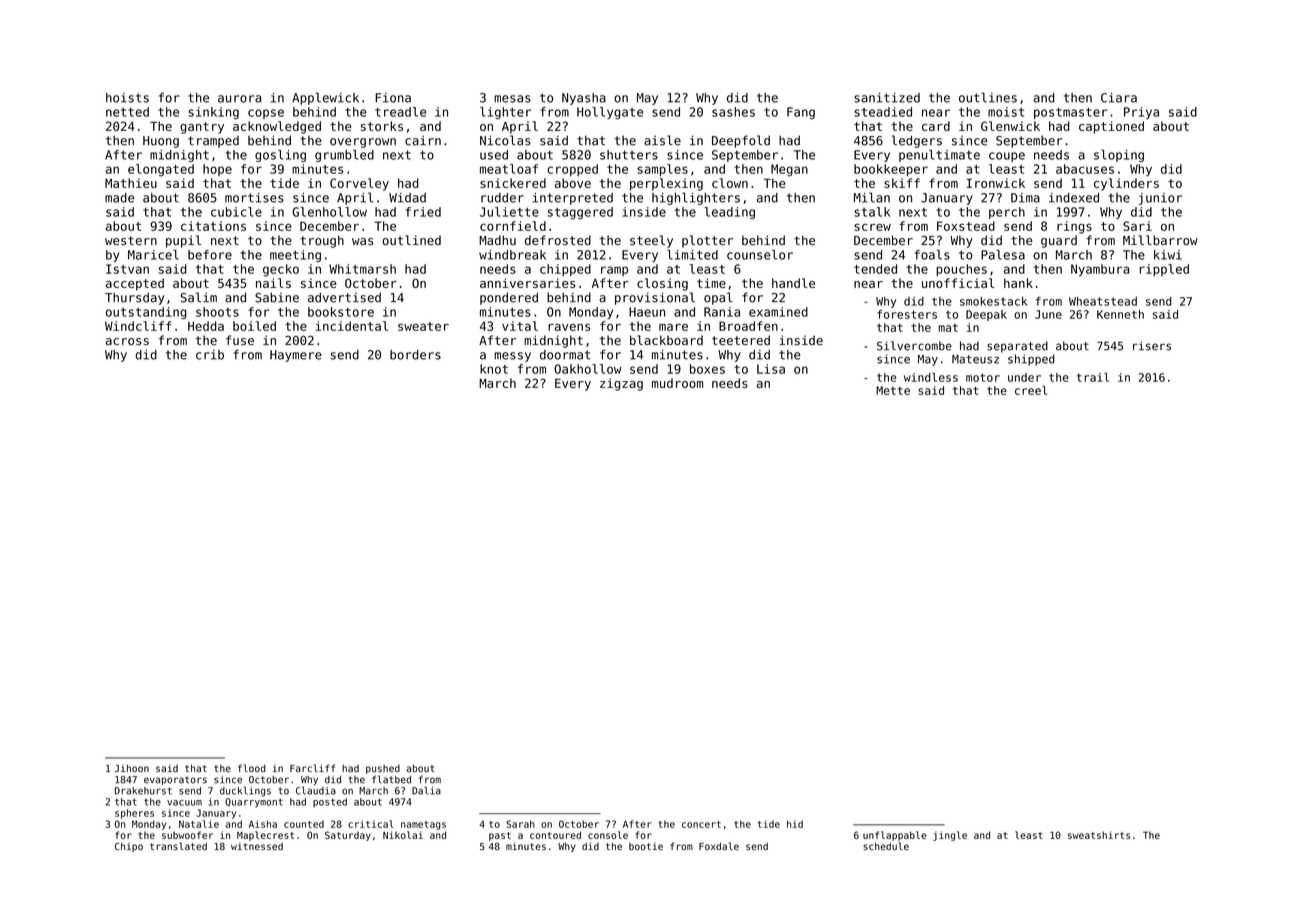 The width and height of the screenshot is (1308, 924). Describe the element at coordinates (257, 846) in the screenshot. I see `witnessed` at that location.
